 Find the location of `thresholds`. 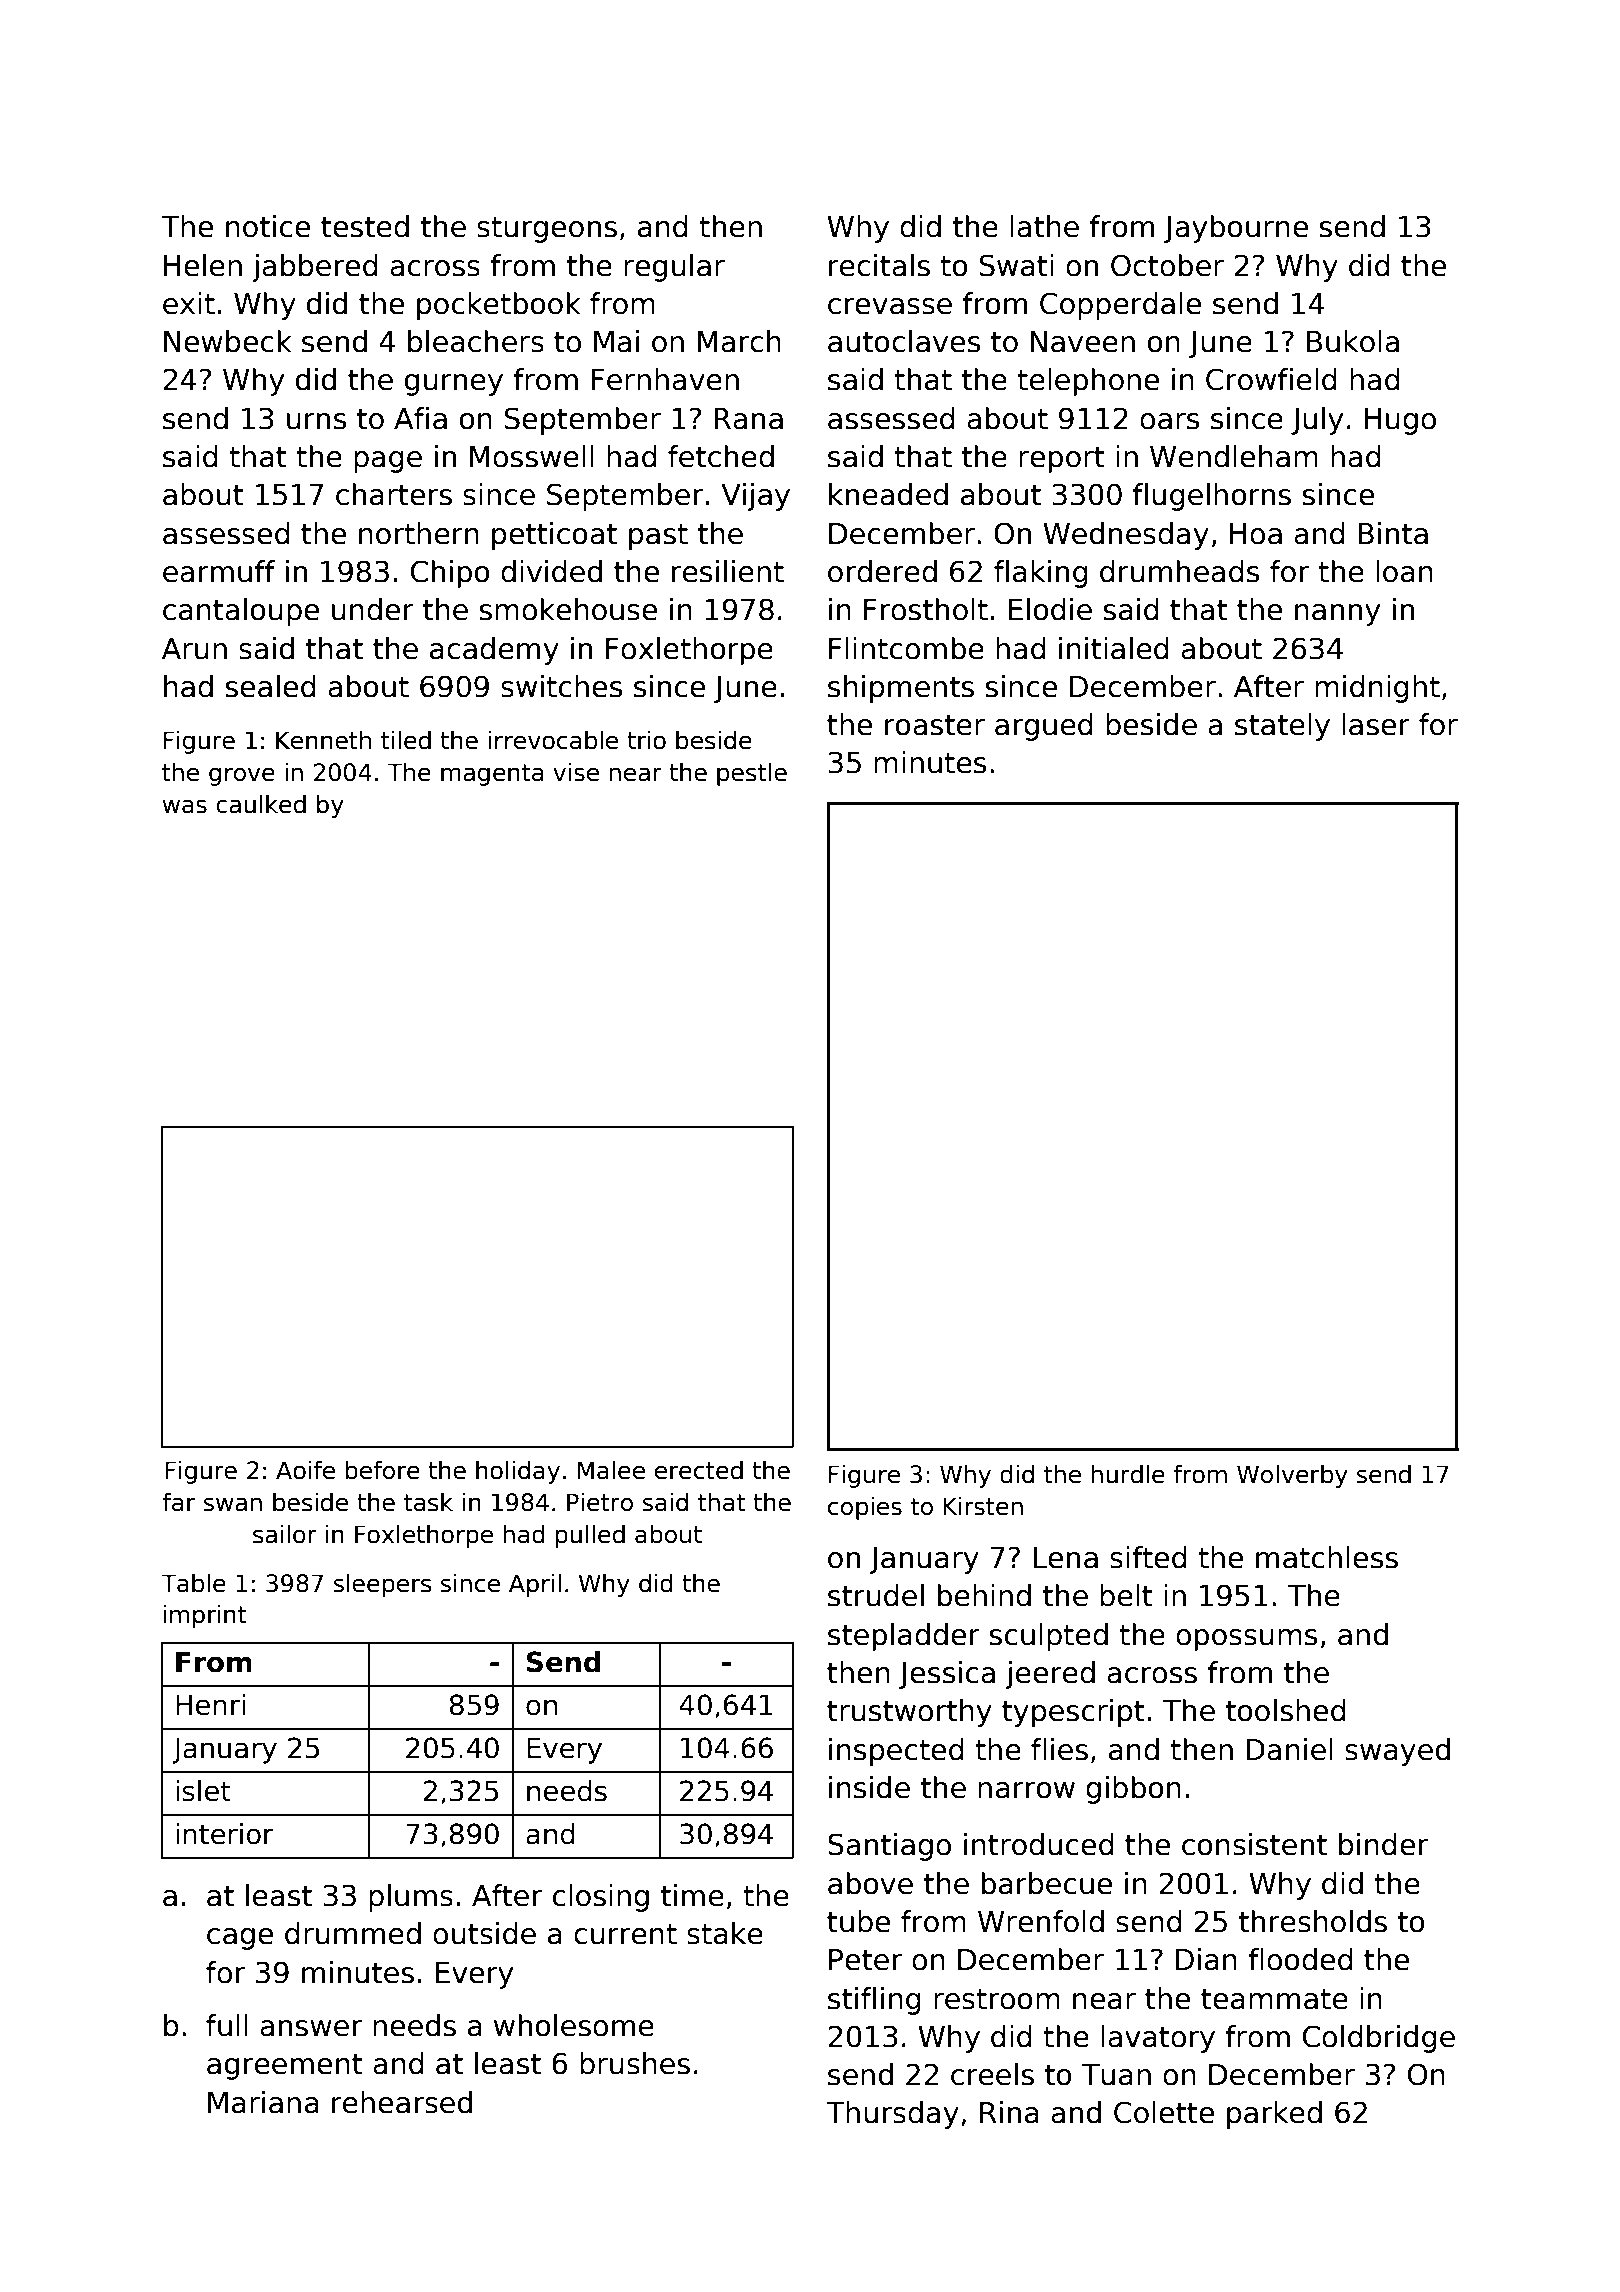

thresholds is located at coordinates (1313, 1921).
